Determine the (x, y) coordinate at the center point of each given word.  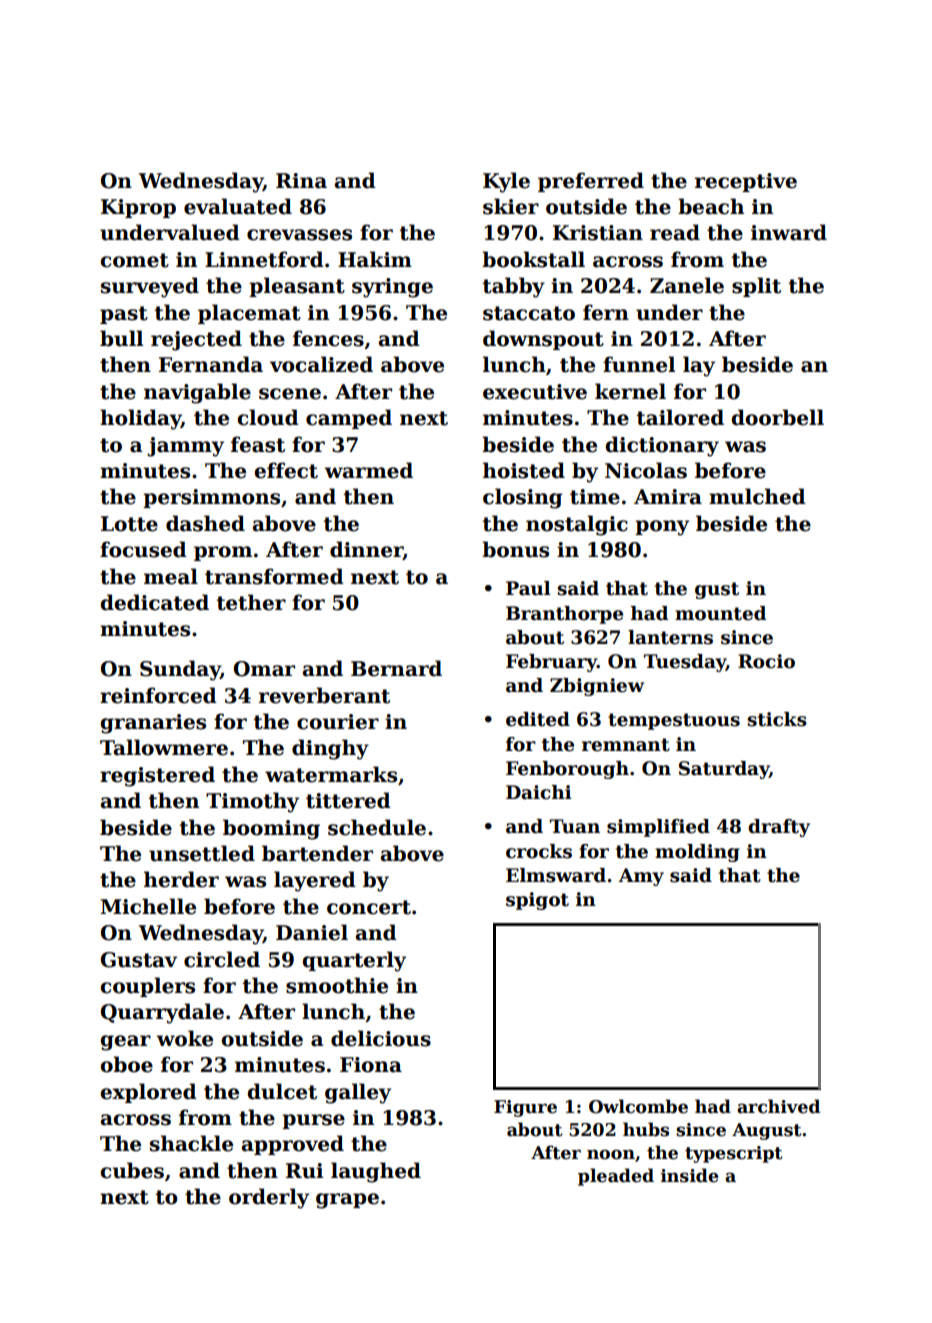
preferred (591, 182)
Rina (301, 181)
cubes (132, 1170)
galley (358, 1093)
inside (690, 1175)
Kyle (506, 182)
